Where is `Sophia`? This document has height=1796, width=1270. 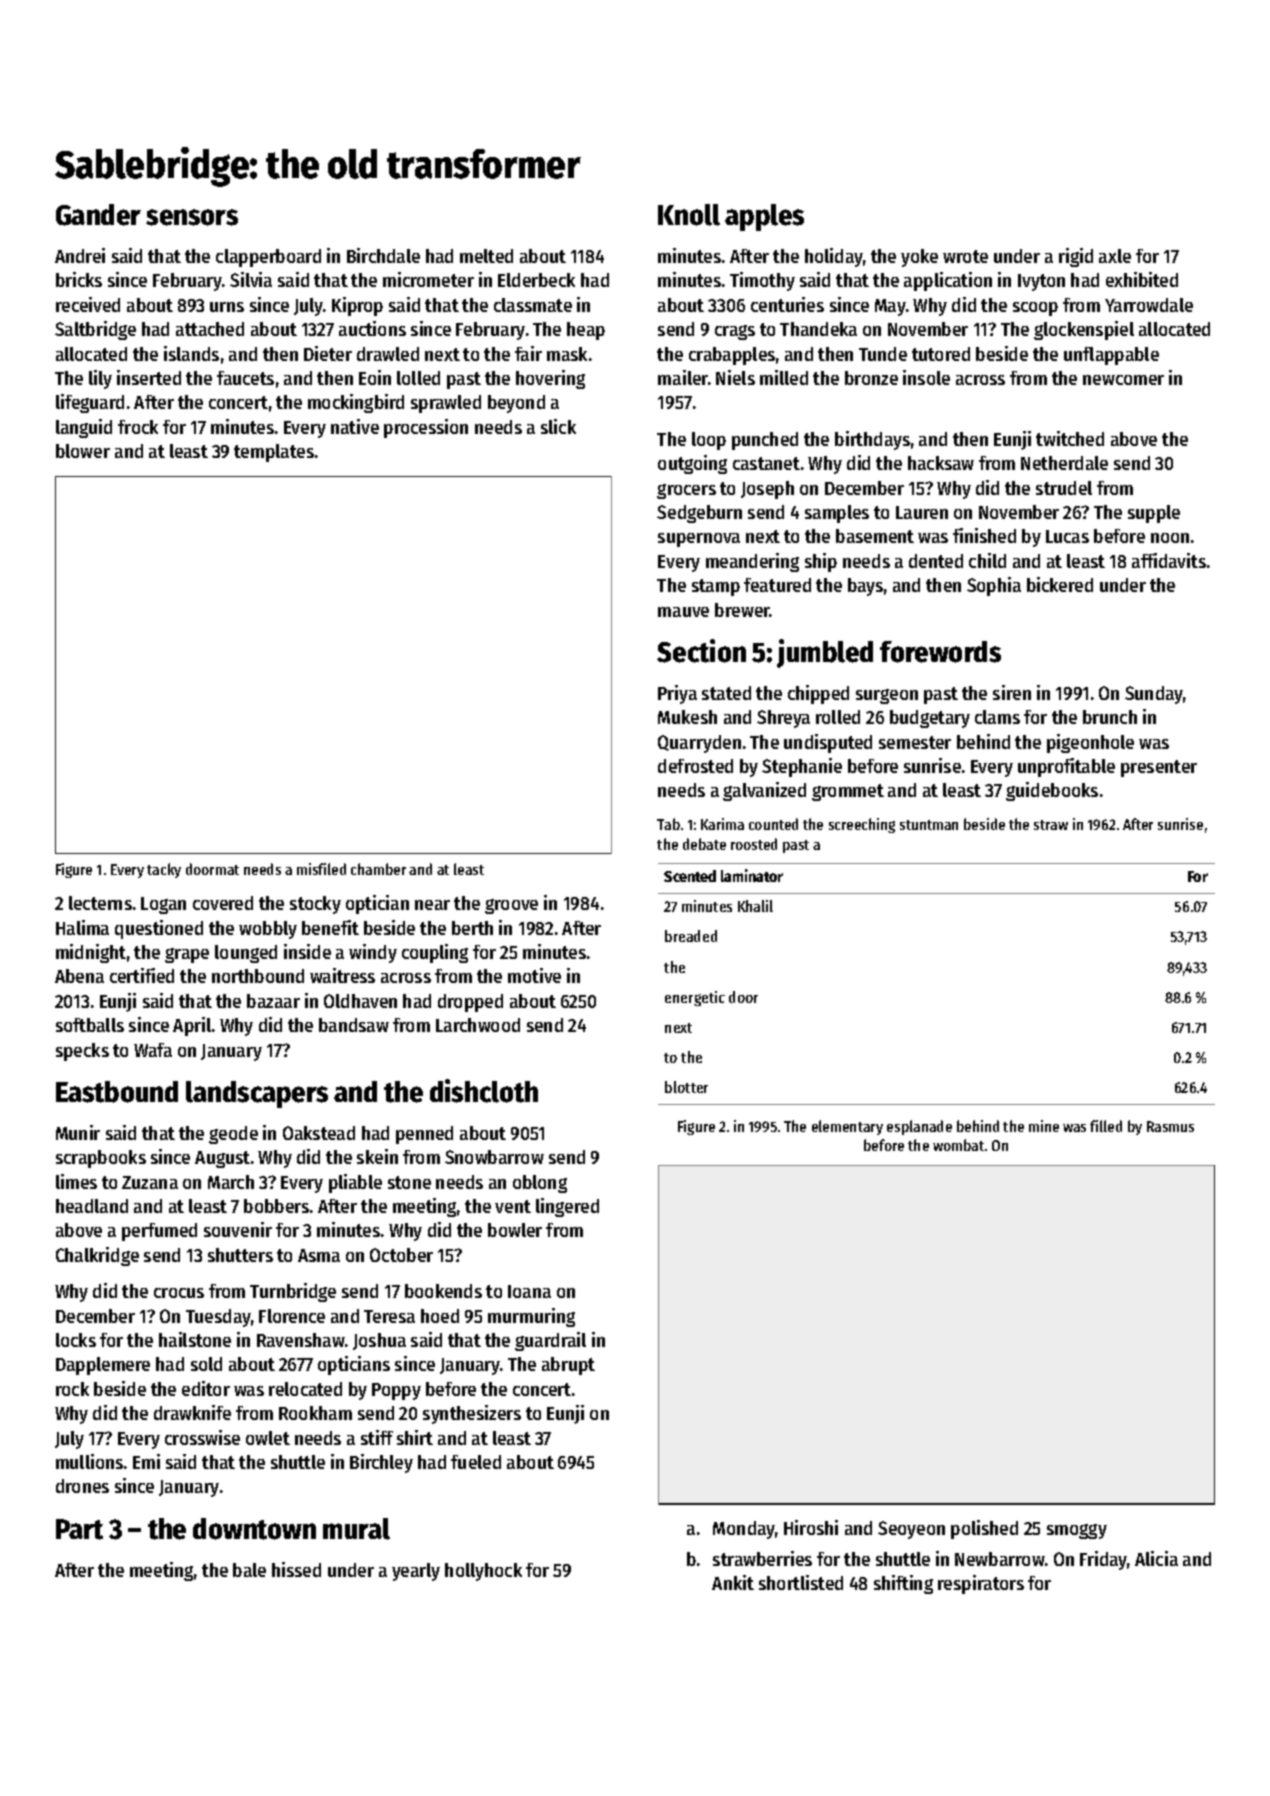 Sophia is located at coordinates (994, 586).
